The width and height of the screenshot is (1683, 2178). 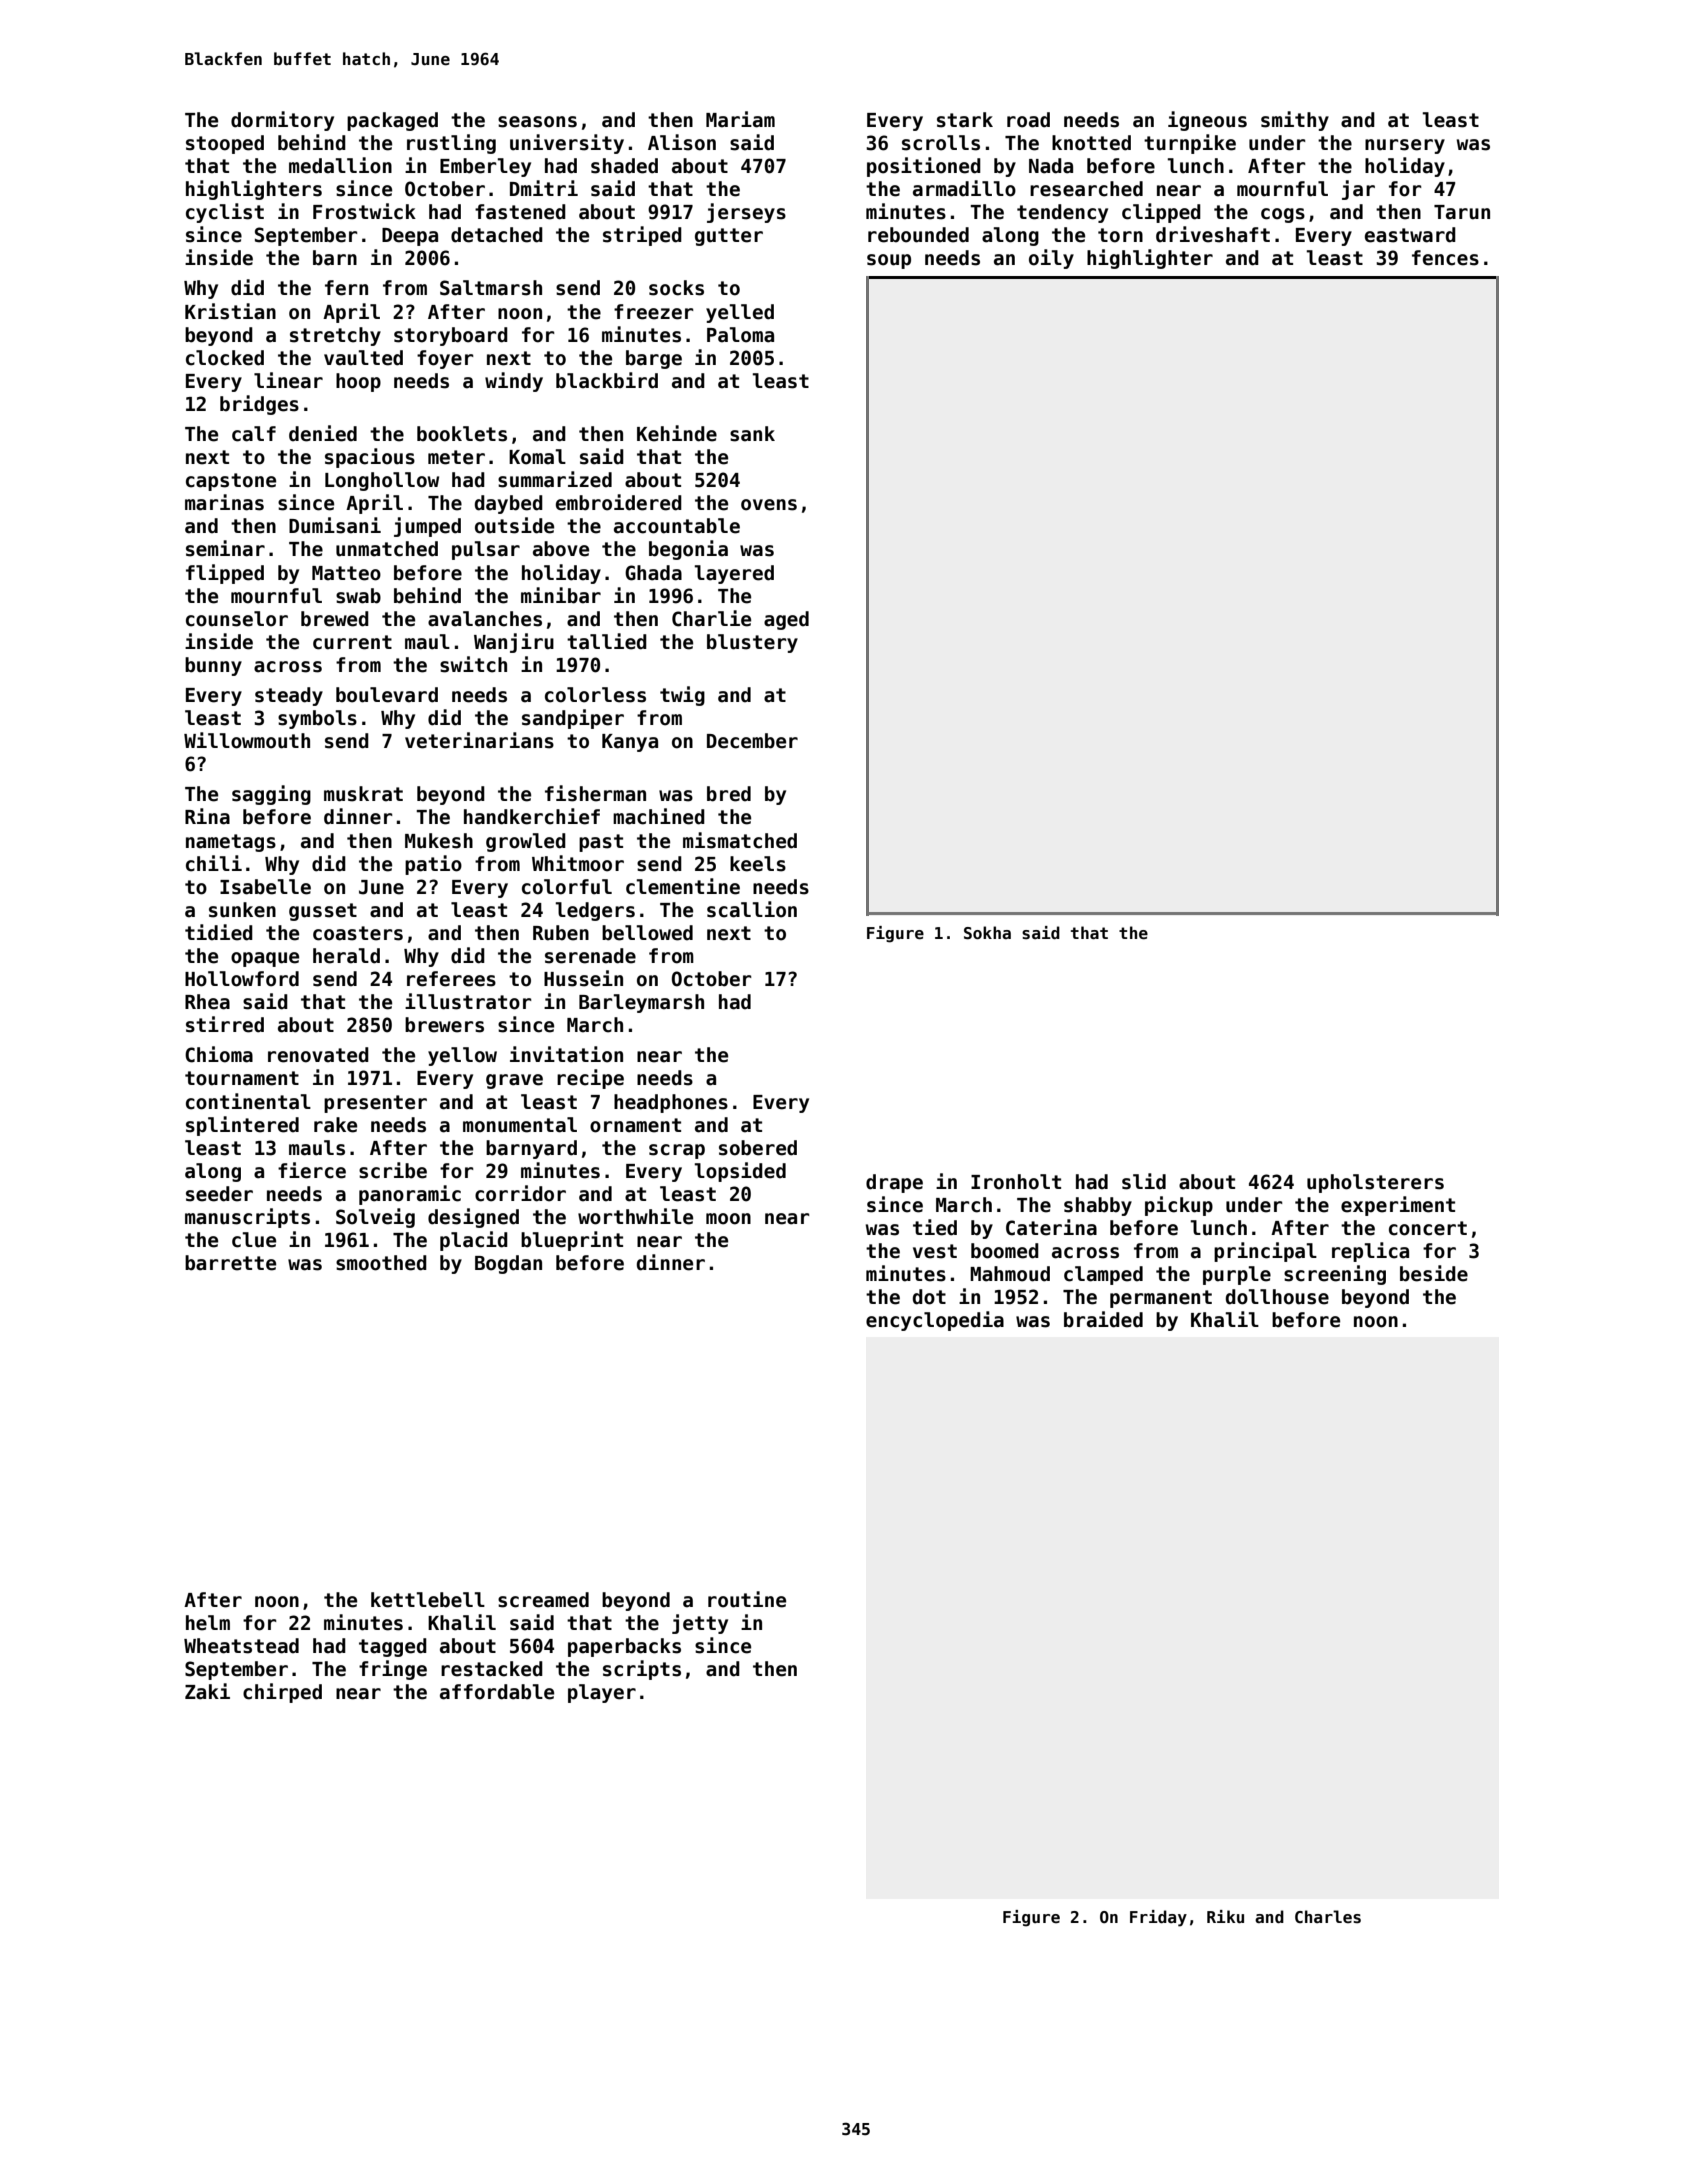 I want to click on barrette, so click(x=230, y=1263).
